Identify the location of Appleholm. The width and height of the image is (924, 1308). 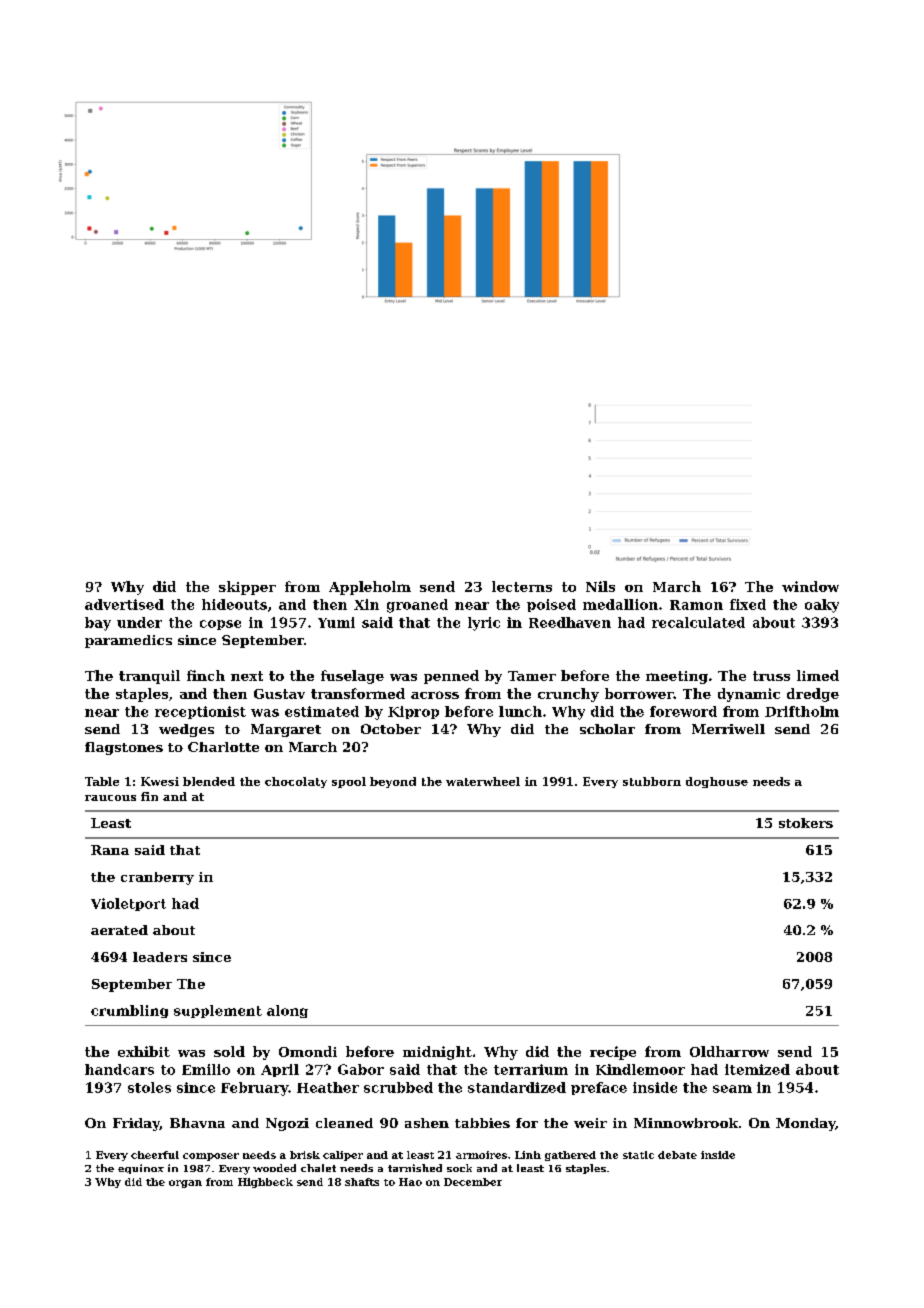
(370, 588).
